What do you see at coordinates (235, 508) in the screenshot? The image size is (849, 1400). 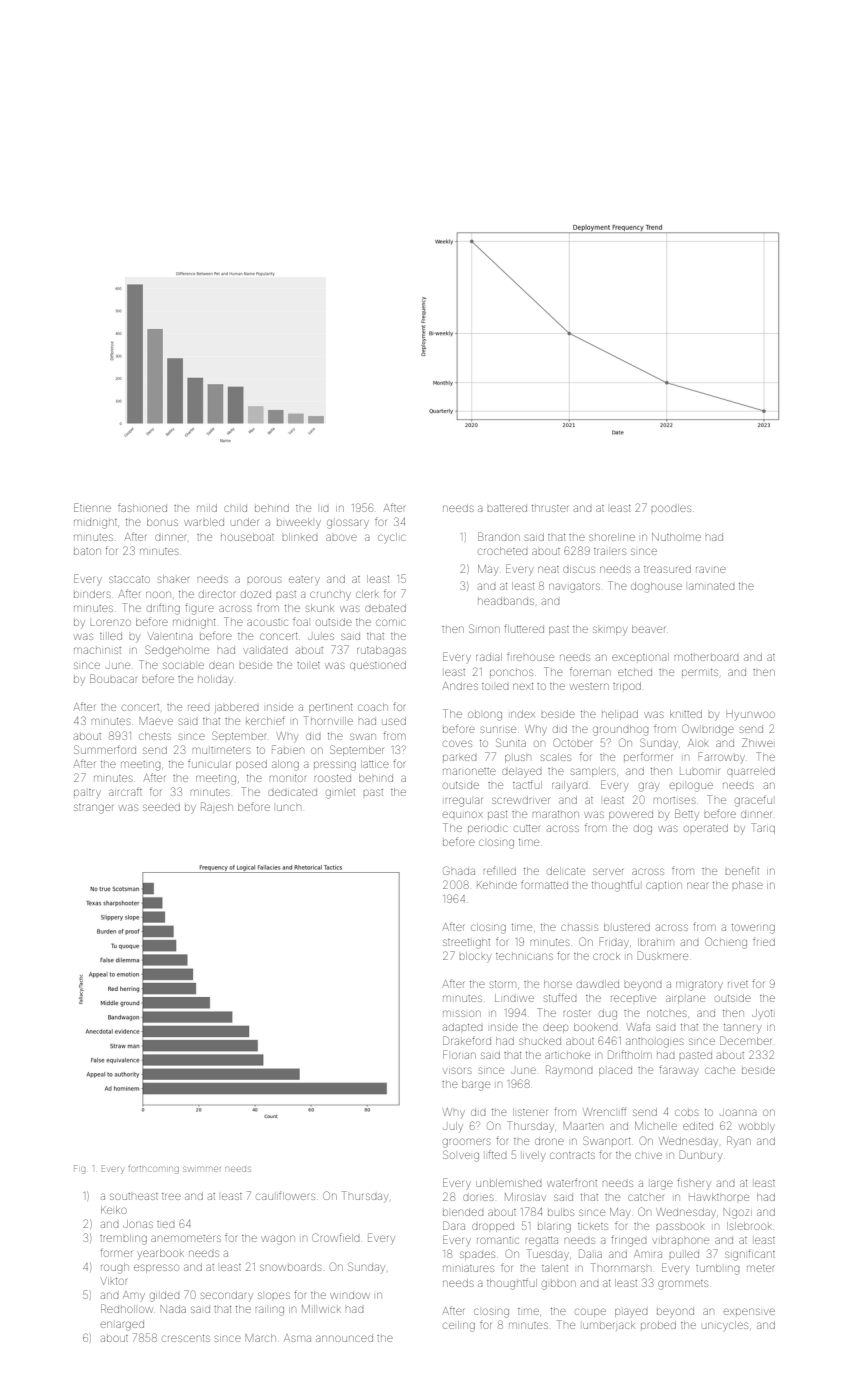 I see `child` at bounding box center [235, 508].
